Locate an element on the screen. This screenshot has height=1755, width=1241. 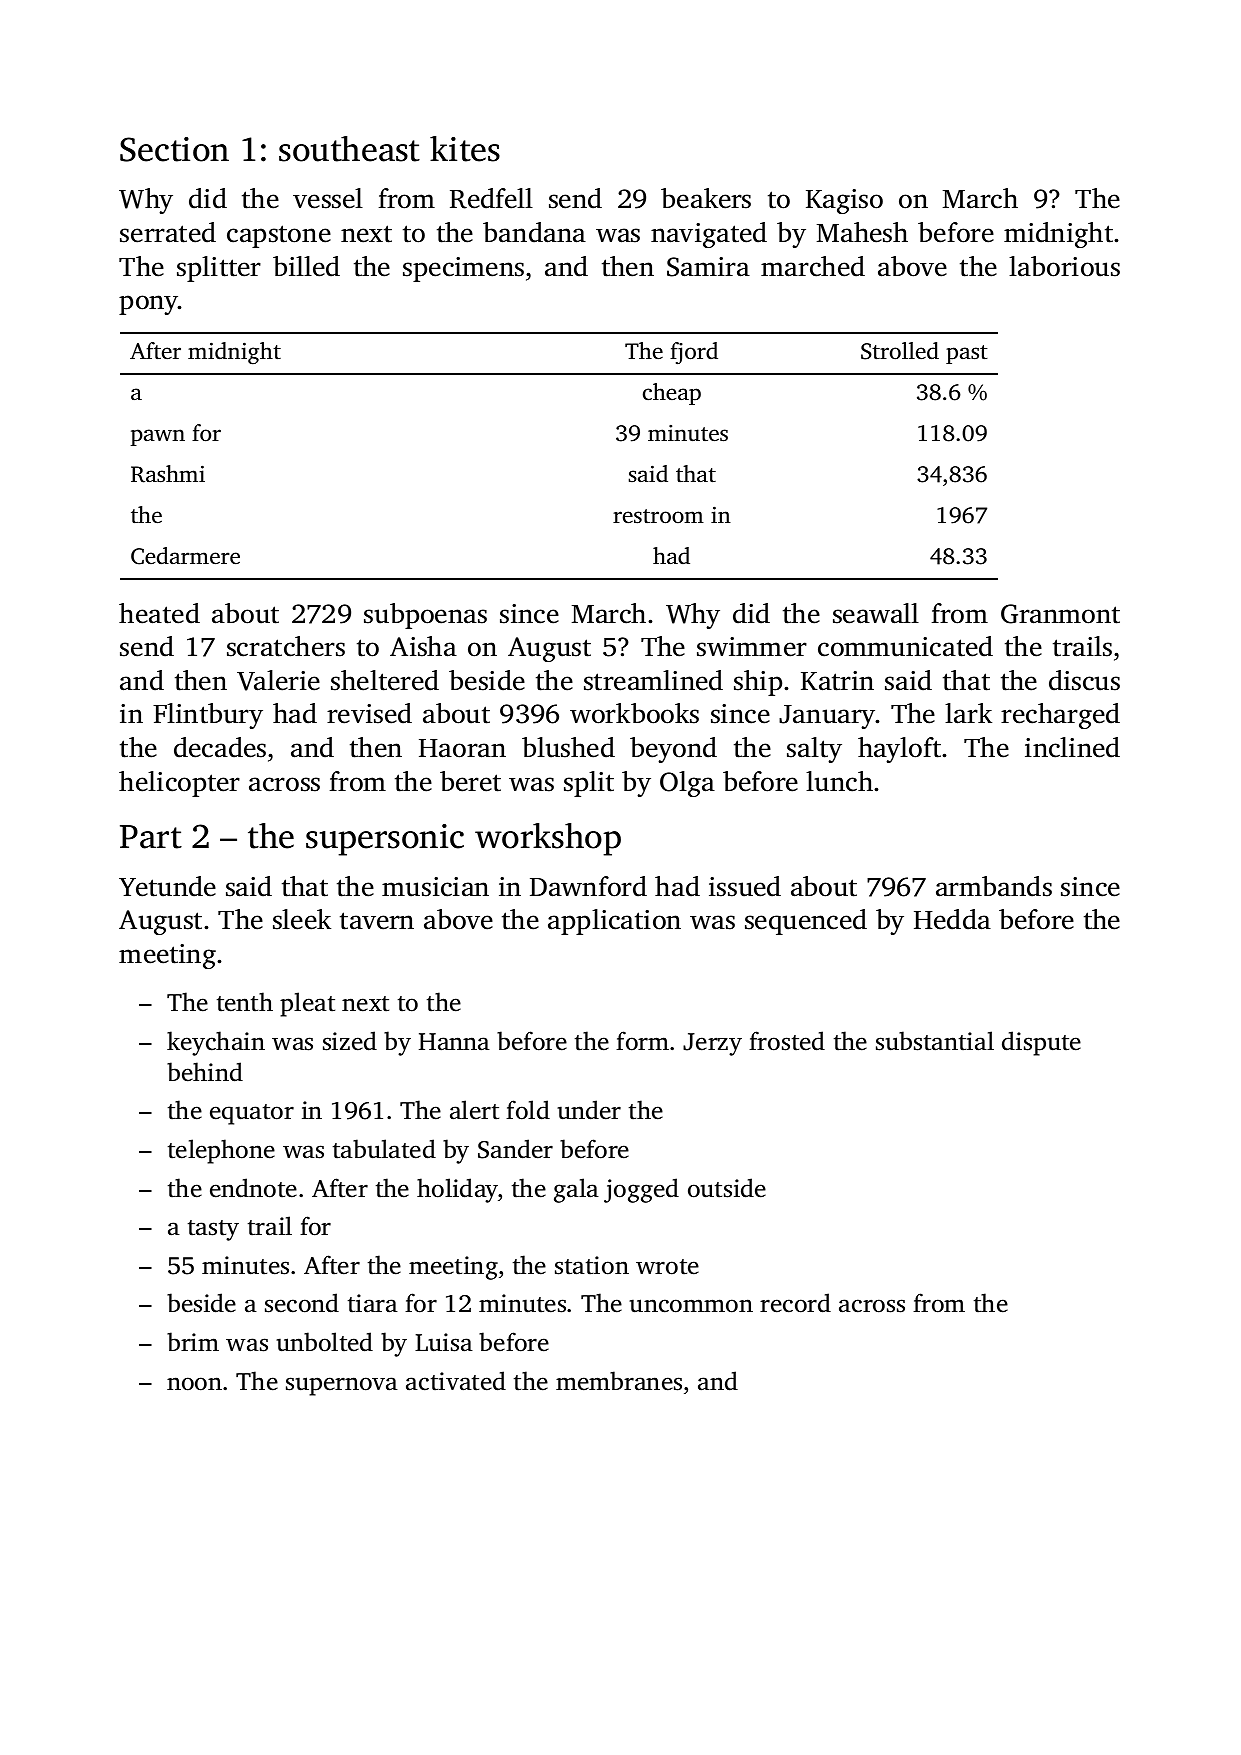
laborious is located at coordinates (1064, 266).
